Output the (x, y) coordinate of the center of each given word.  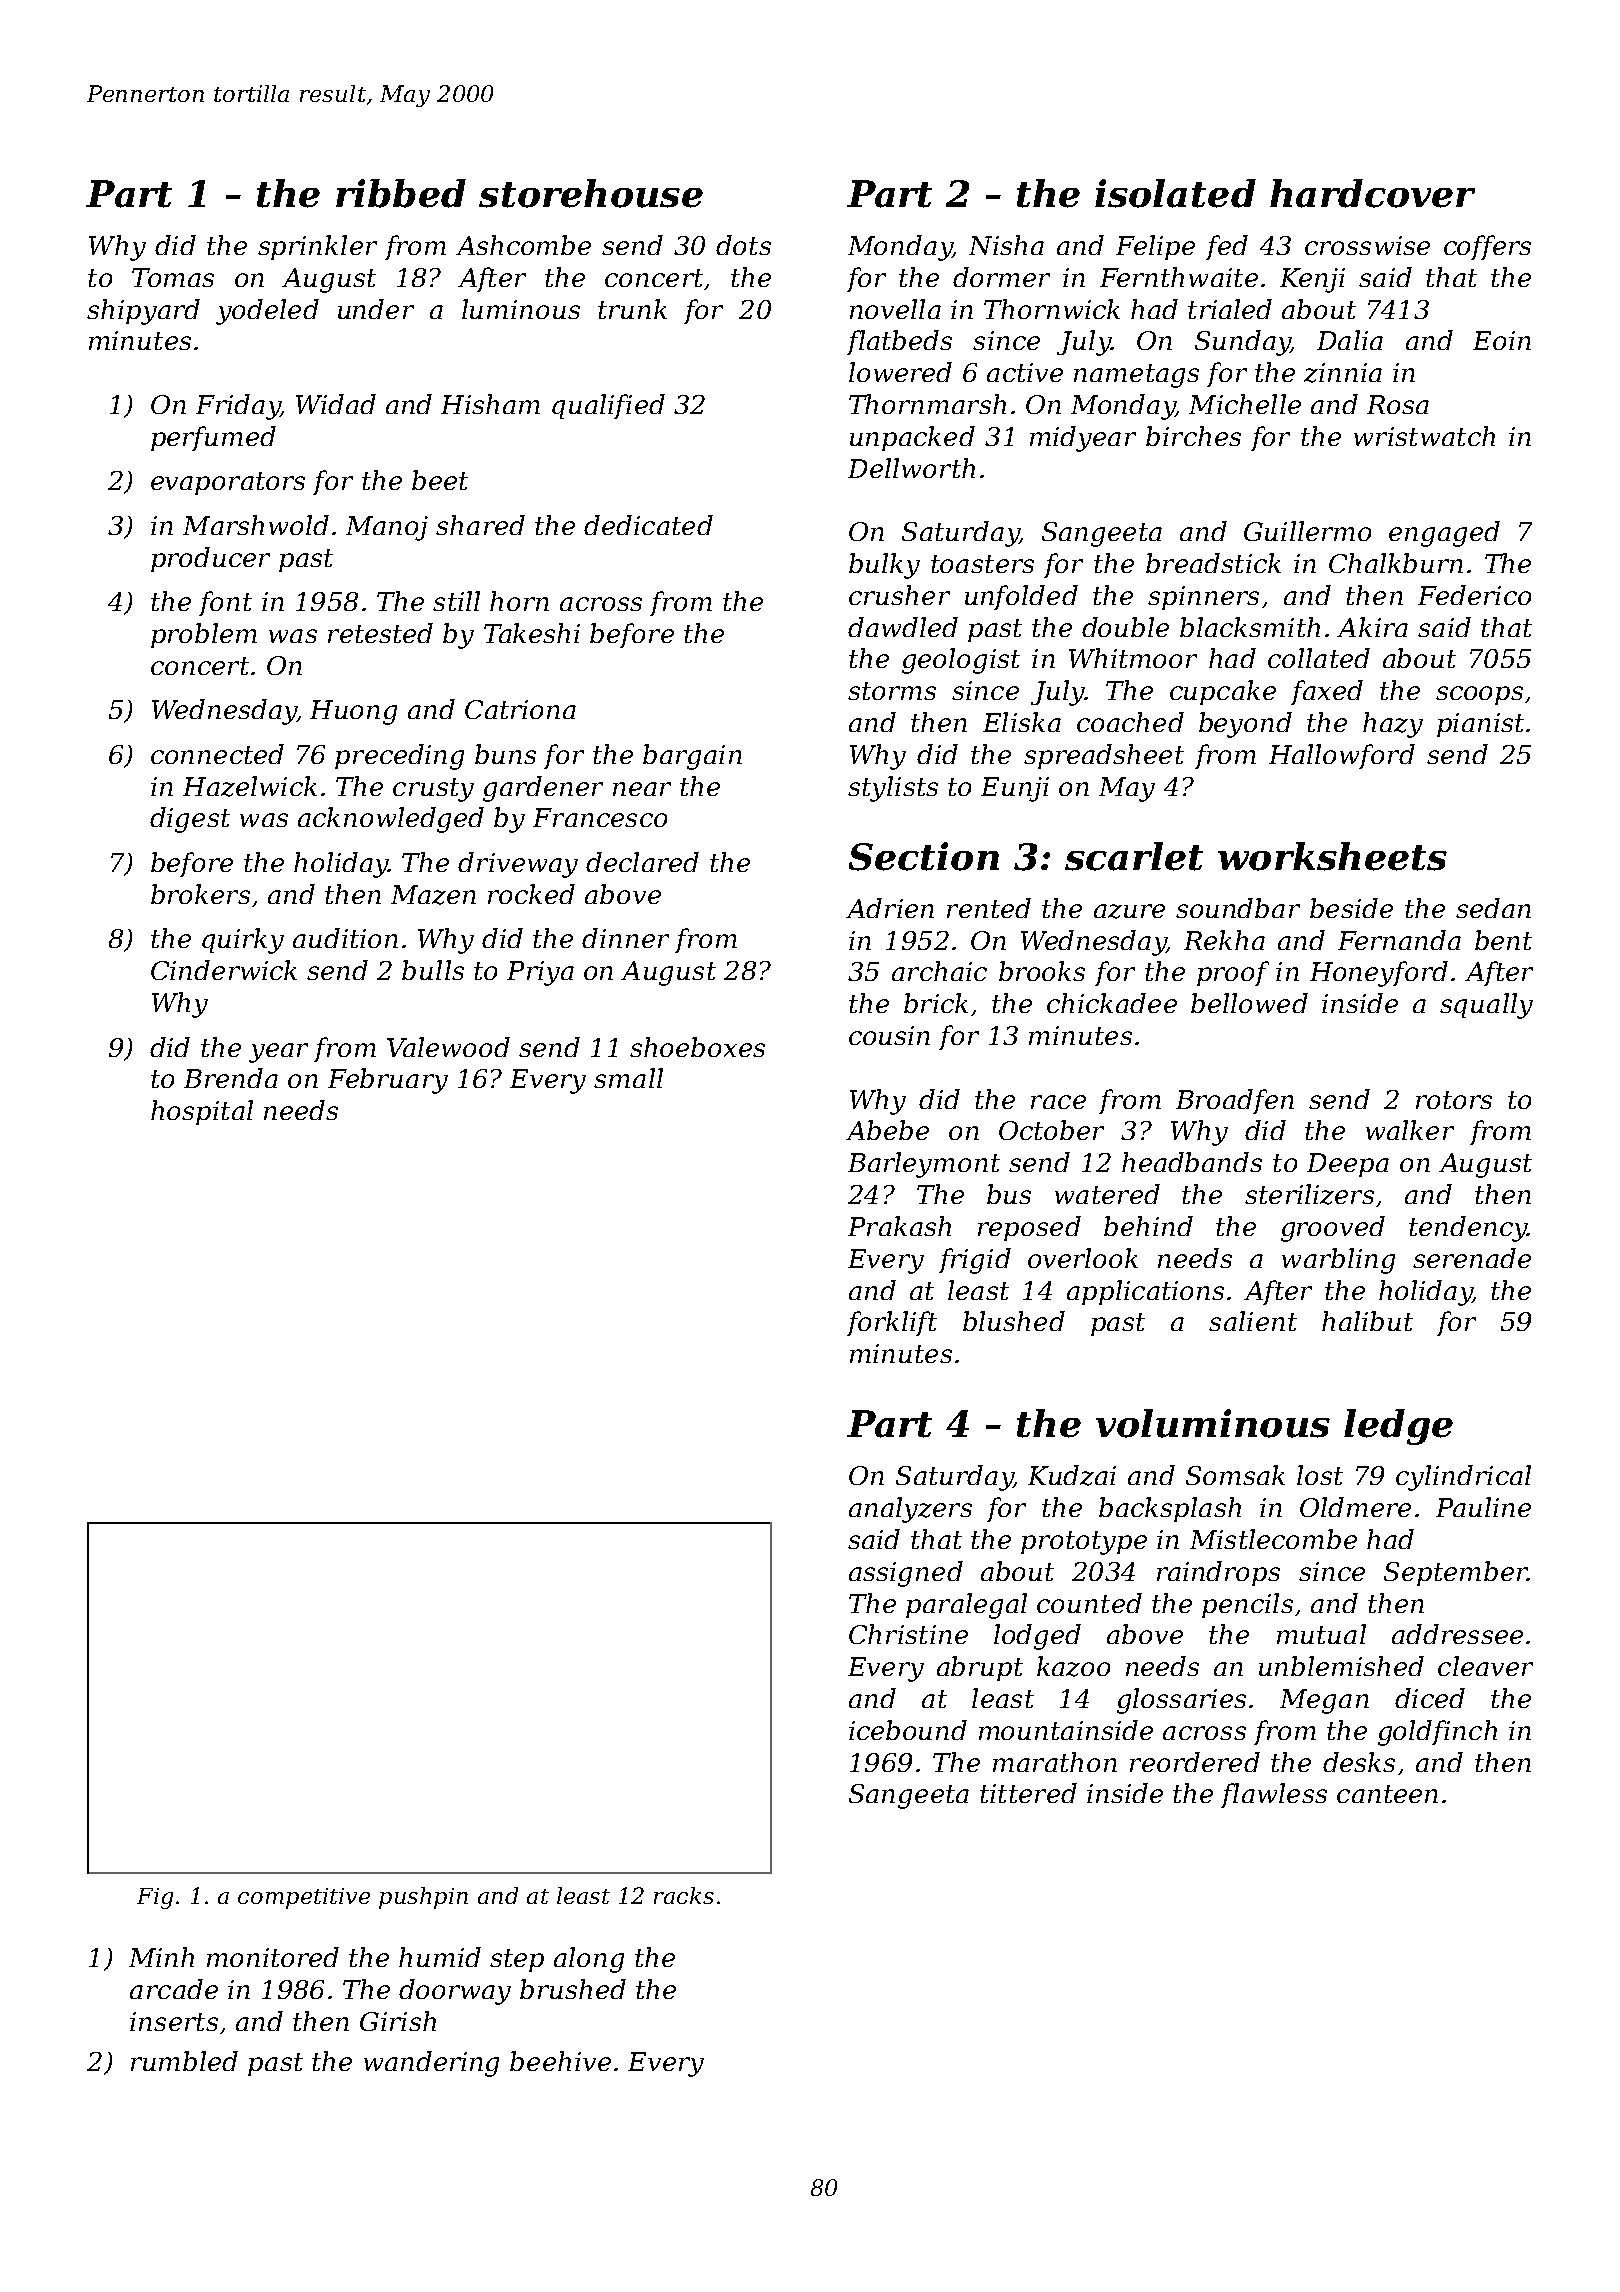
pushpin (423, 1898)
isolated (1175, 193)
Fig (155, 1898)
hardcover (1372, 193)
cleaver (1485, 1666)
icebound (908, 1730)
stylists (893, 789)
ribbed (401, 193)
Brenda (231, 1078)
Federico (1474, 595)
